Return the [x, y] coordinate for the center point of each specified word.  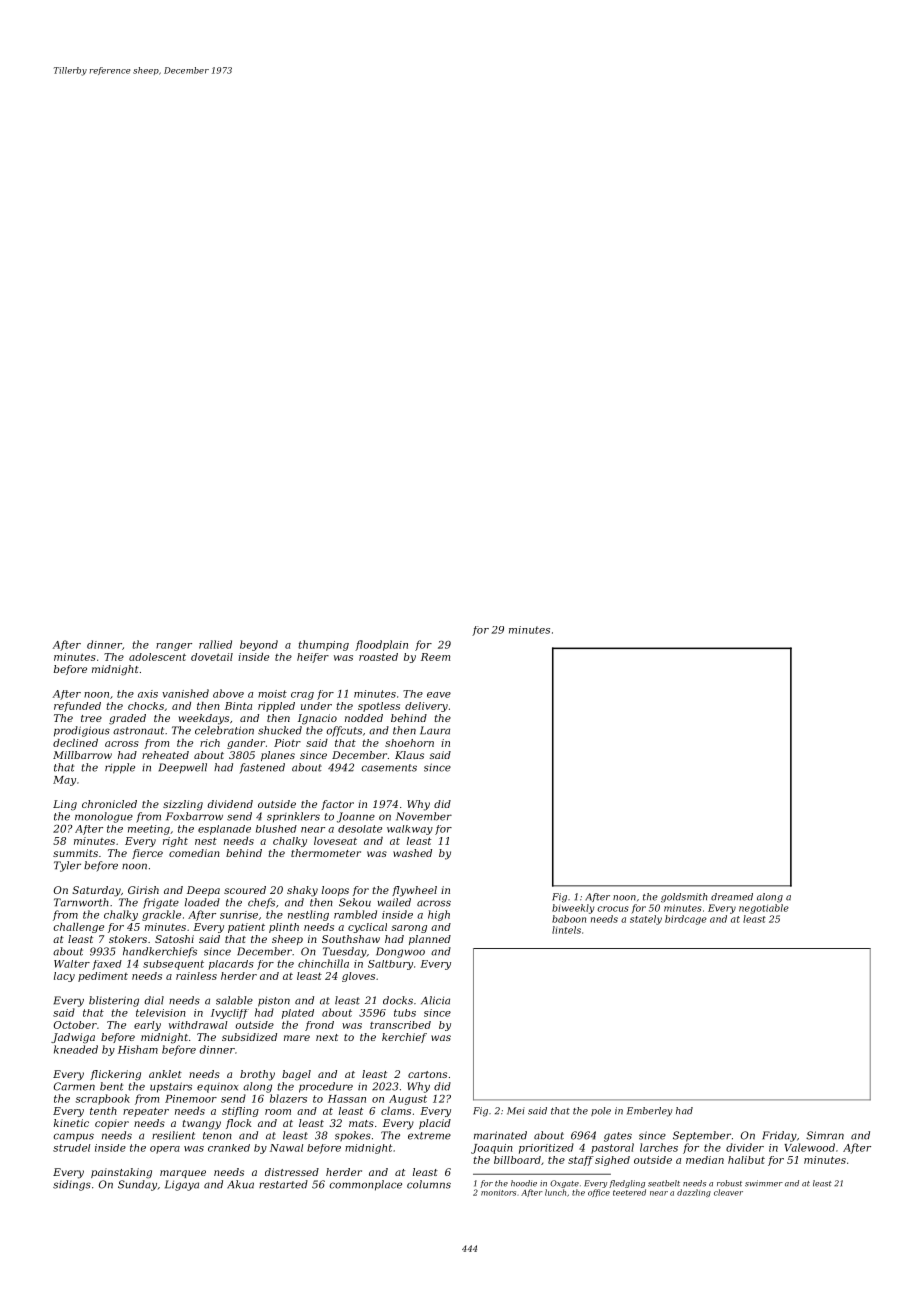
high [439, 915]
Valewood [809, 1147]
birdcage [686, 920]
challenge [78, 928]
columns [429, 1184]
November [424, 816]
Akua [240, 1184]
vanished [185, 693]
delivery [426, 707]
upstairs [171, 1087]
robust [729, 1183]
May [64, 781]
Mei [516, 1111]
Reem [435, 657]
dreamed [732, 897]
